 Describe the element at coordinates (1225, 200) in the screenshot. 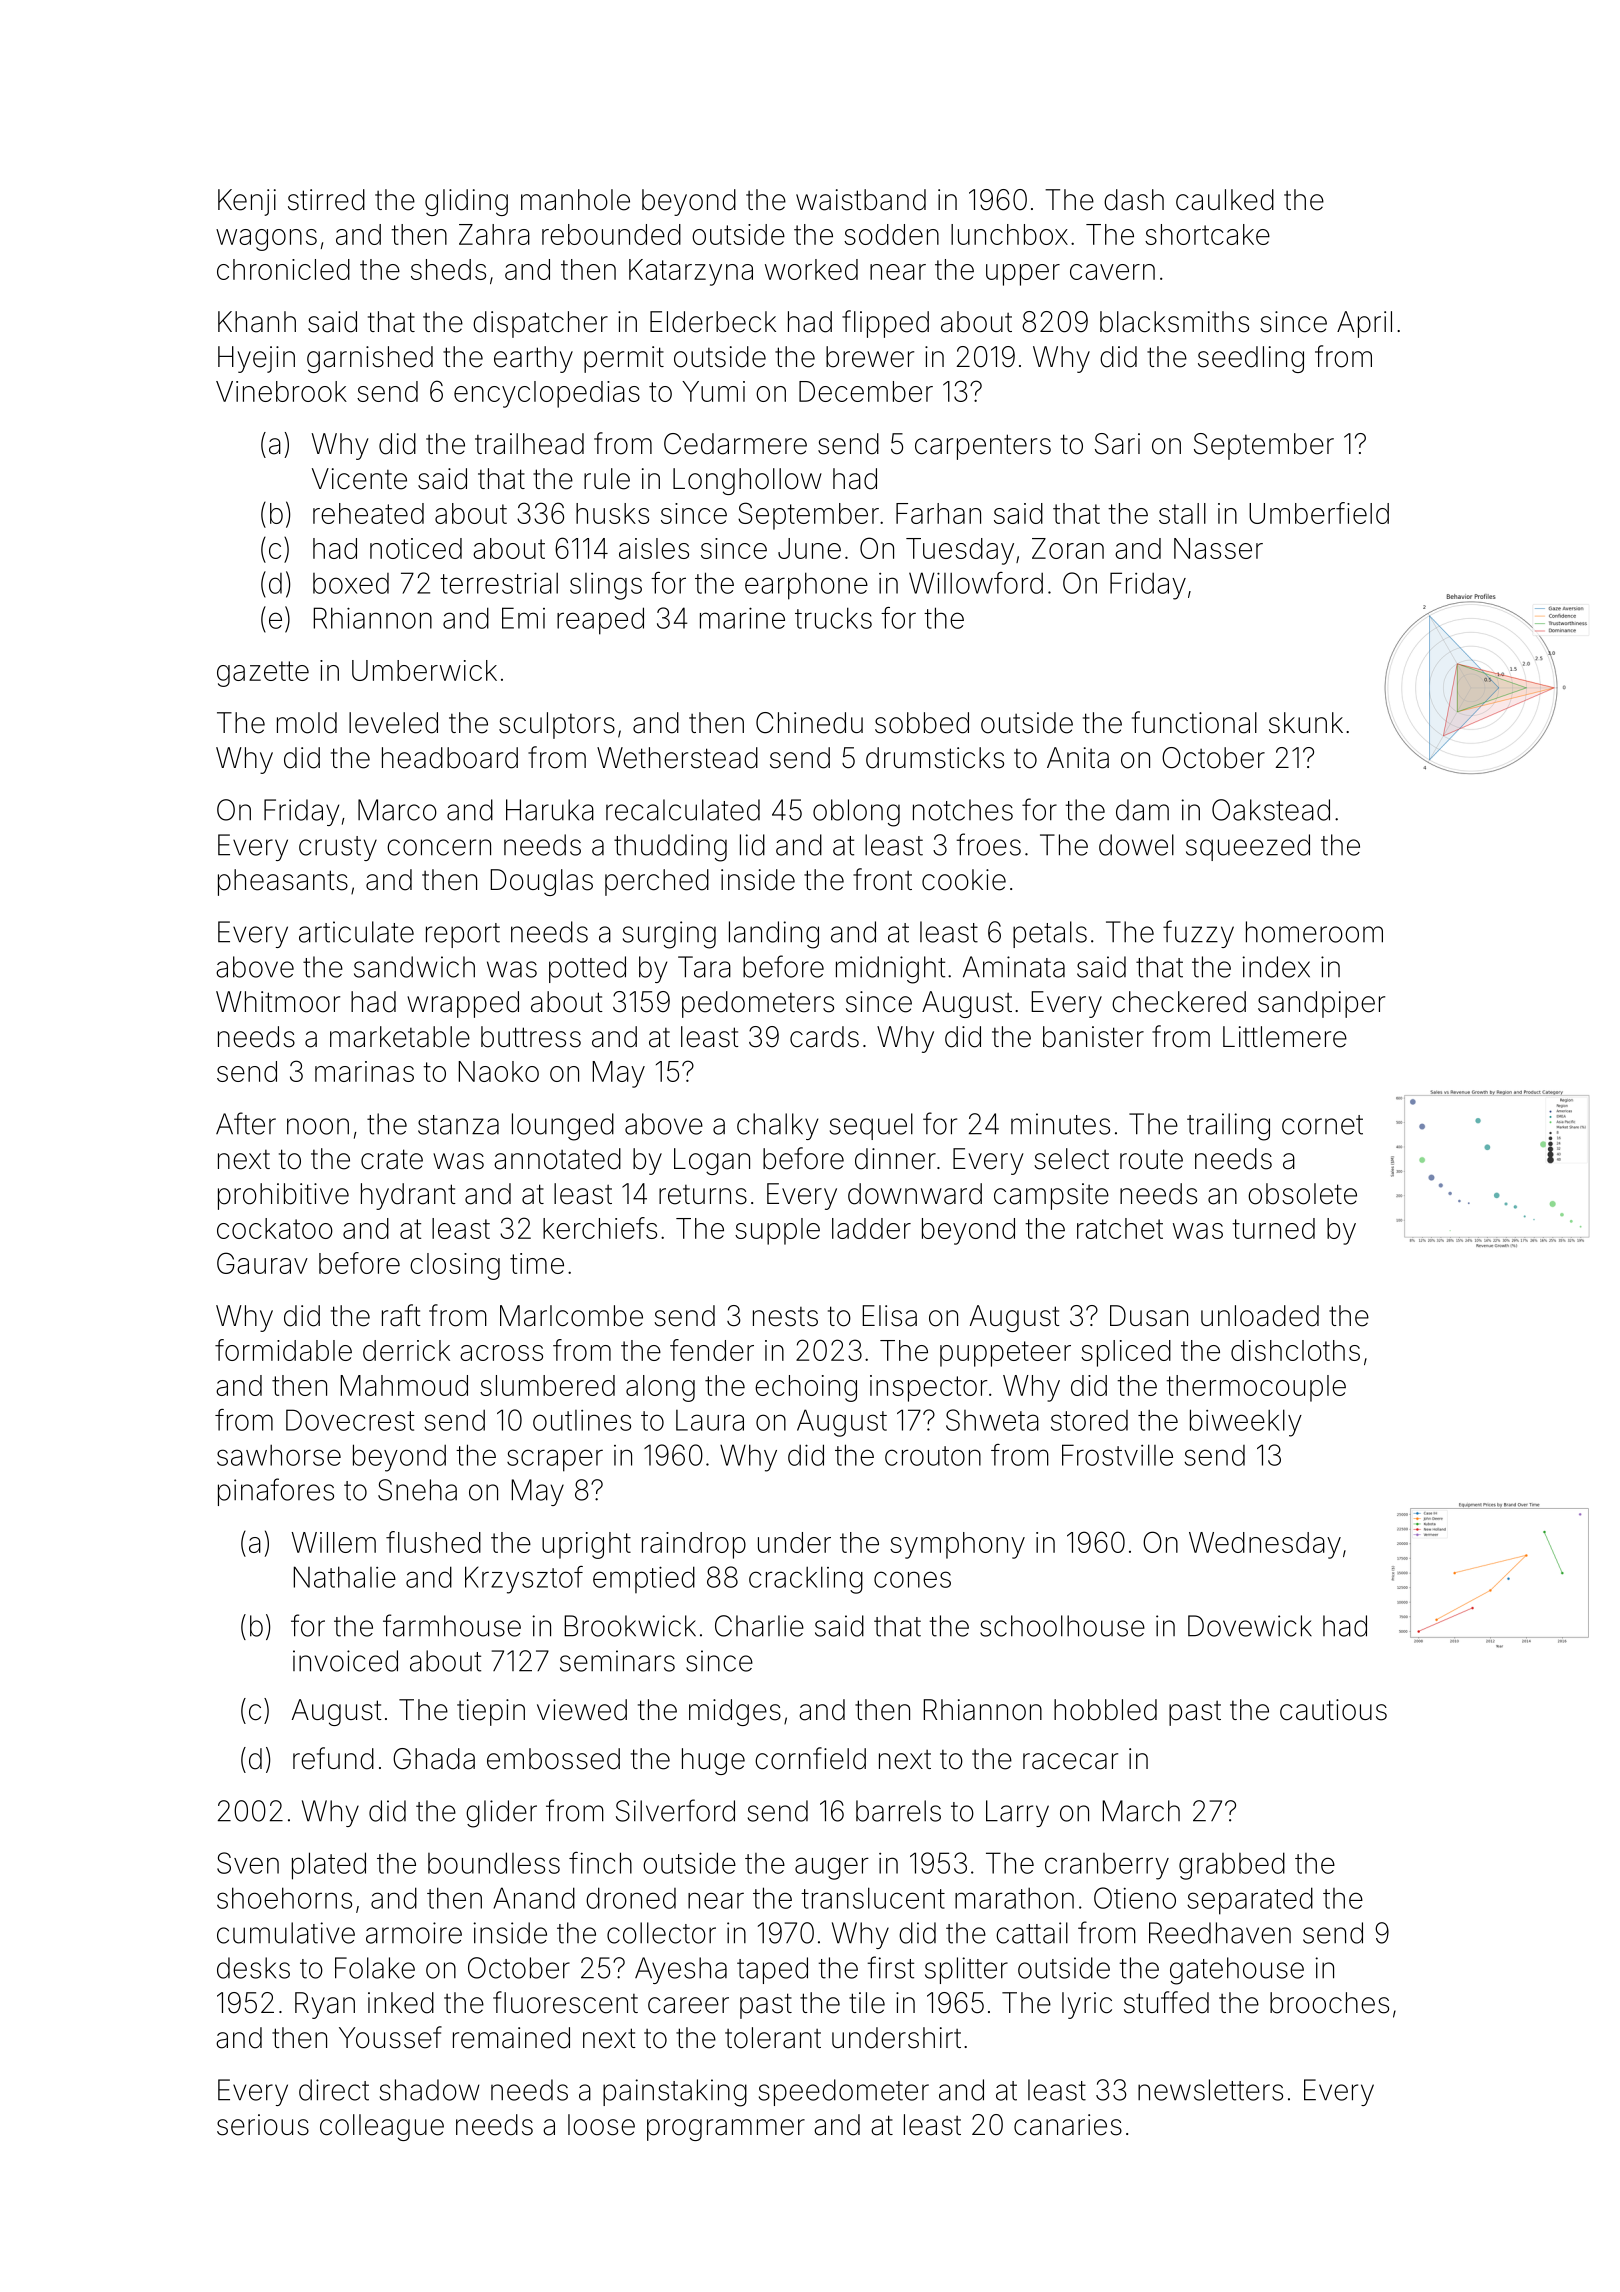

I see `caulked` at that location.
